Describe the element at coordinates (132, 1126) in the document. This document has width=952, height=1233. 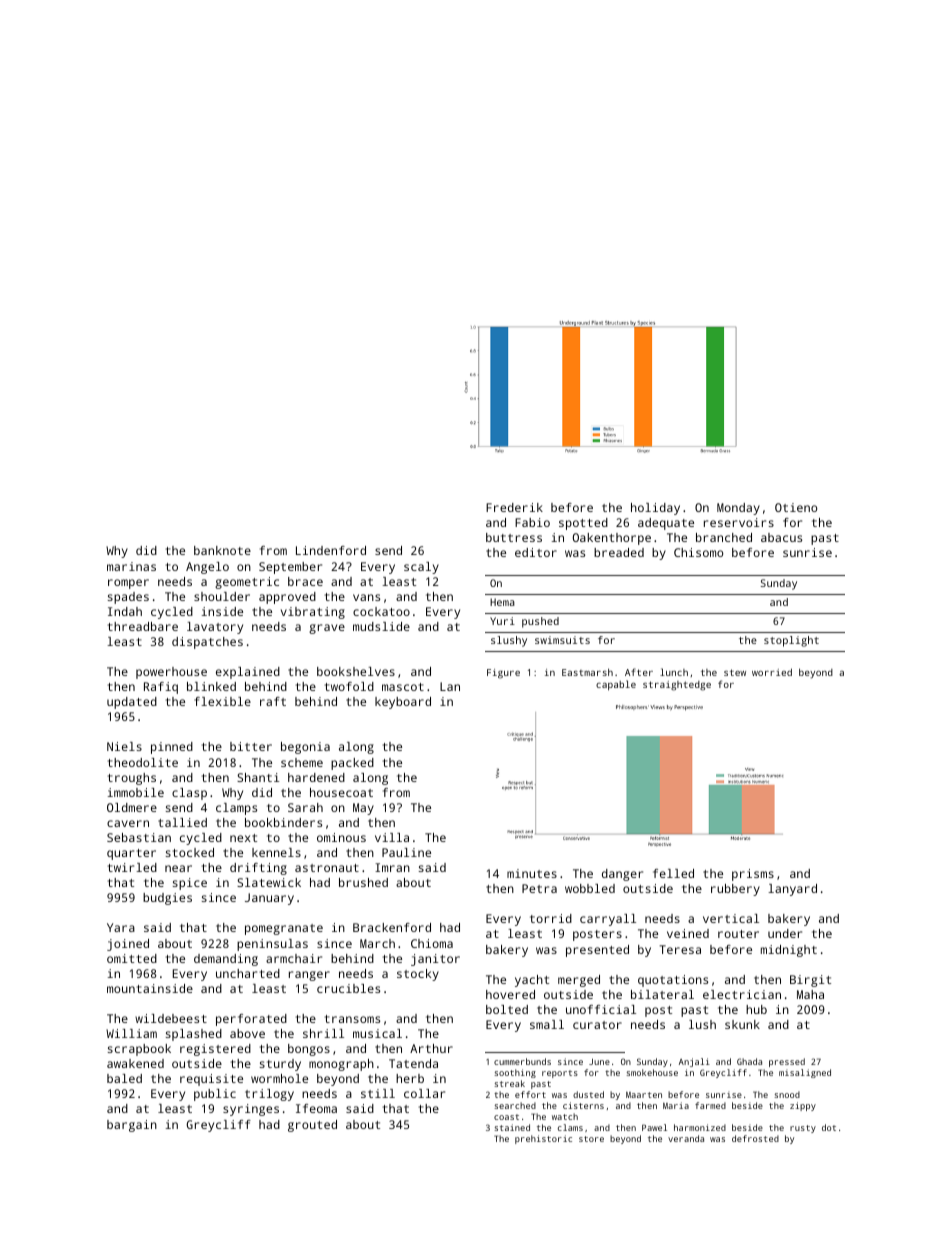
I see `bargain` at that location.
